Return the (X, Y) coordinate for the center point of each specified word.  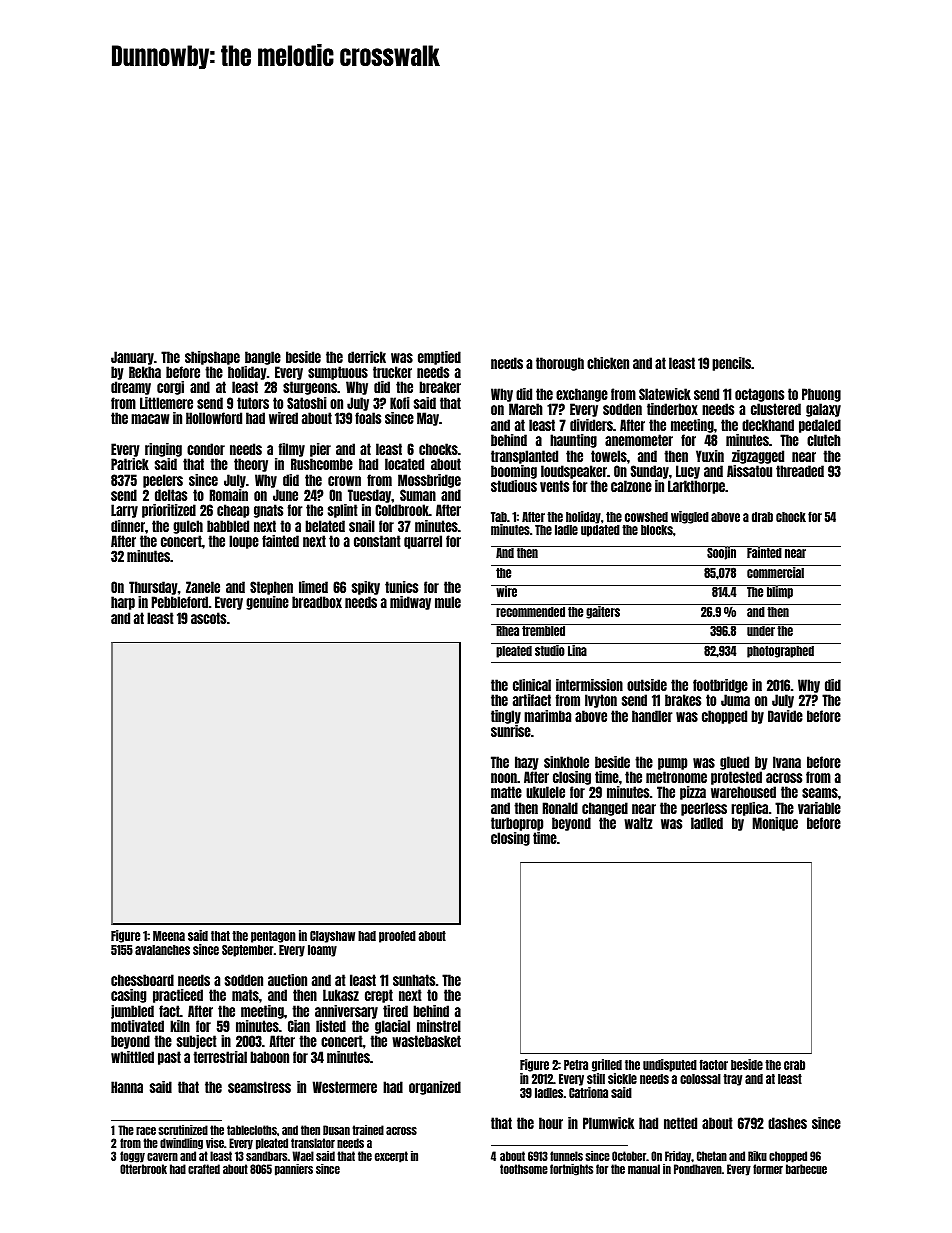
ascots (208, 618)
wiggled (690, 517)
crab (794, 1065)
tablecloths (252, 1130)
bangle (263, 358)
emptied (439, 358)
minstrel (439, 1026)
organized (435, 1088)
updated (600, 531)
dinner (128, 526)
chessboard (142, 980)
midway (410, 603)
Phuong (821, 395)
